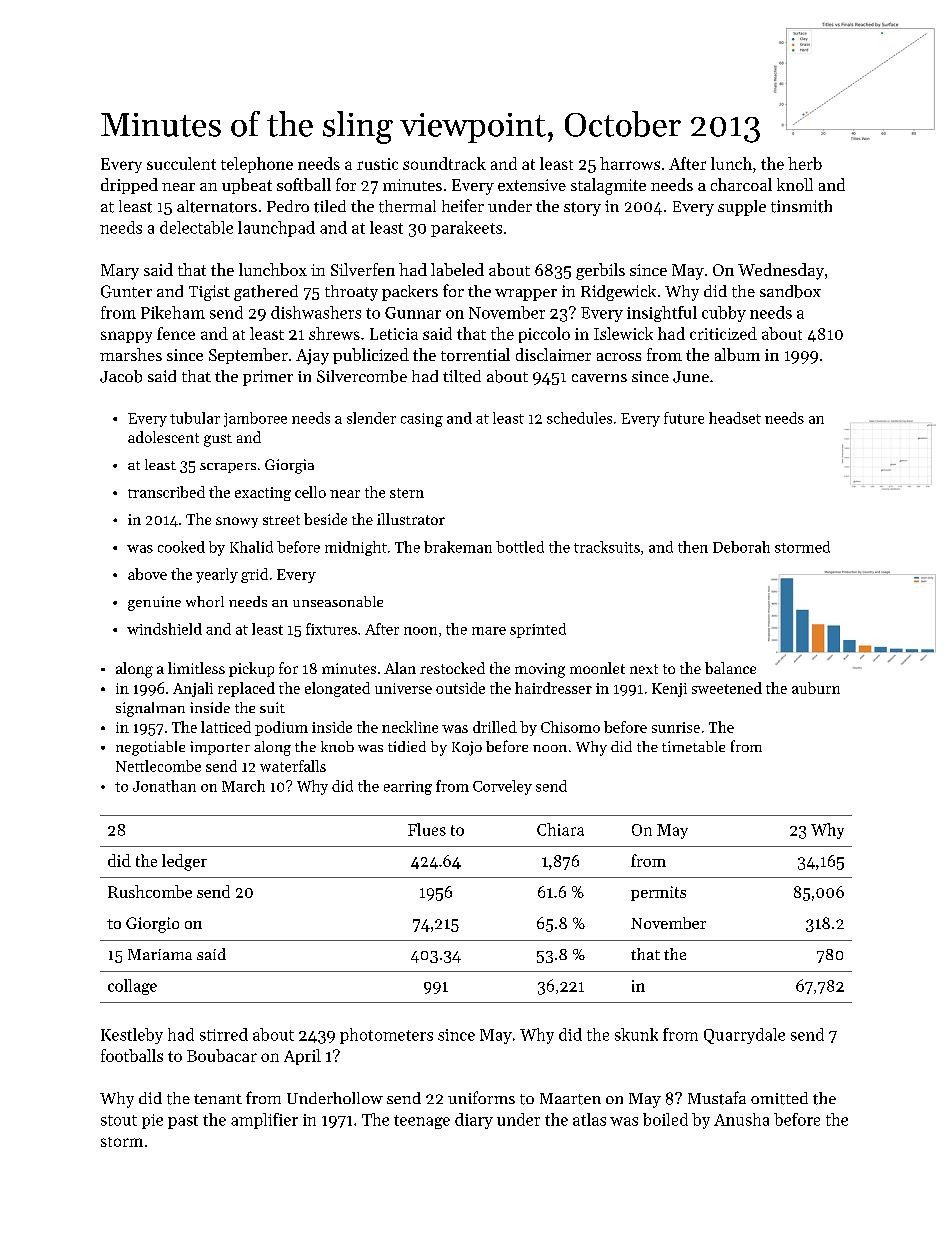 The image size is (952, 1233). Describe the element at coordinates (658, 893) in the document. I see `permits` at that location.
